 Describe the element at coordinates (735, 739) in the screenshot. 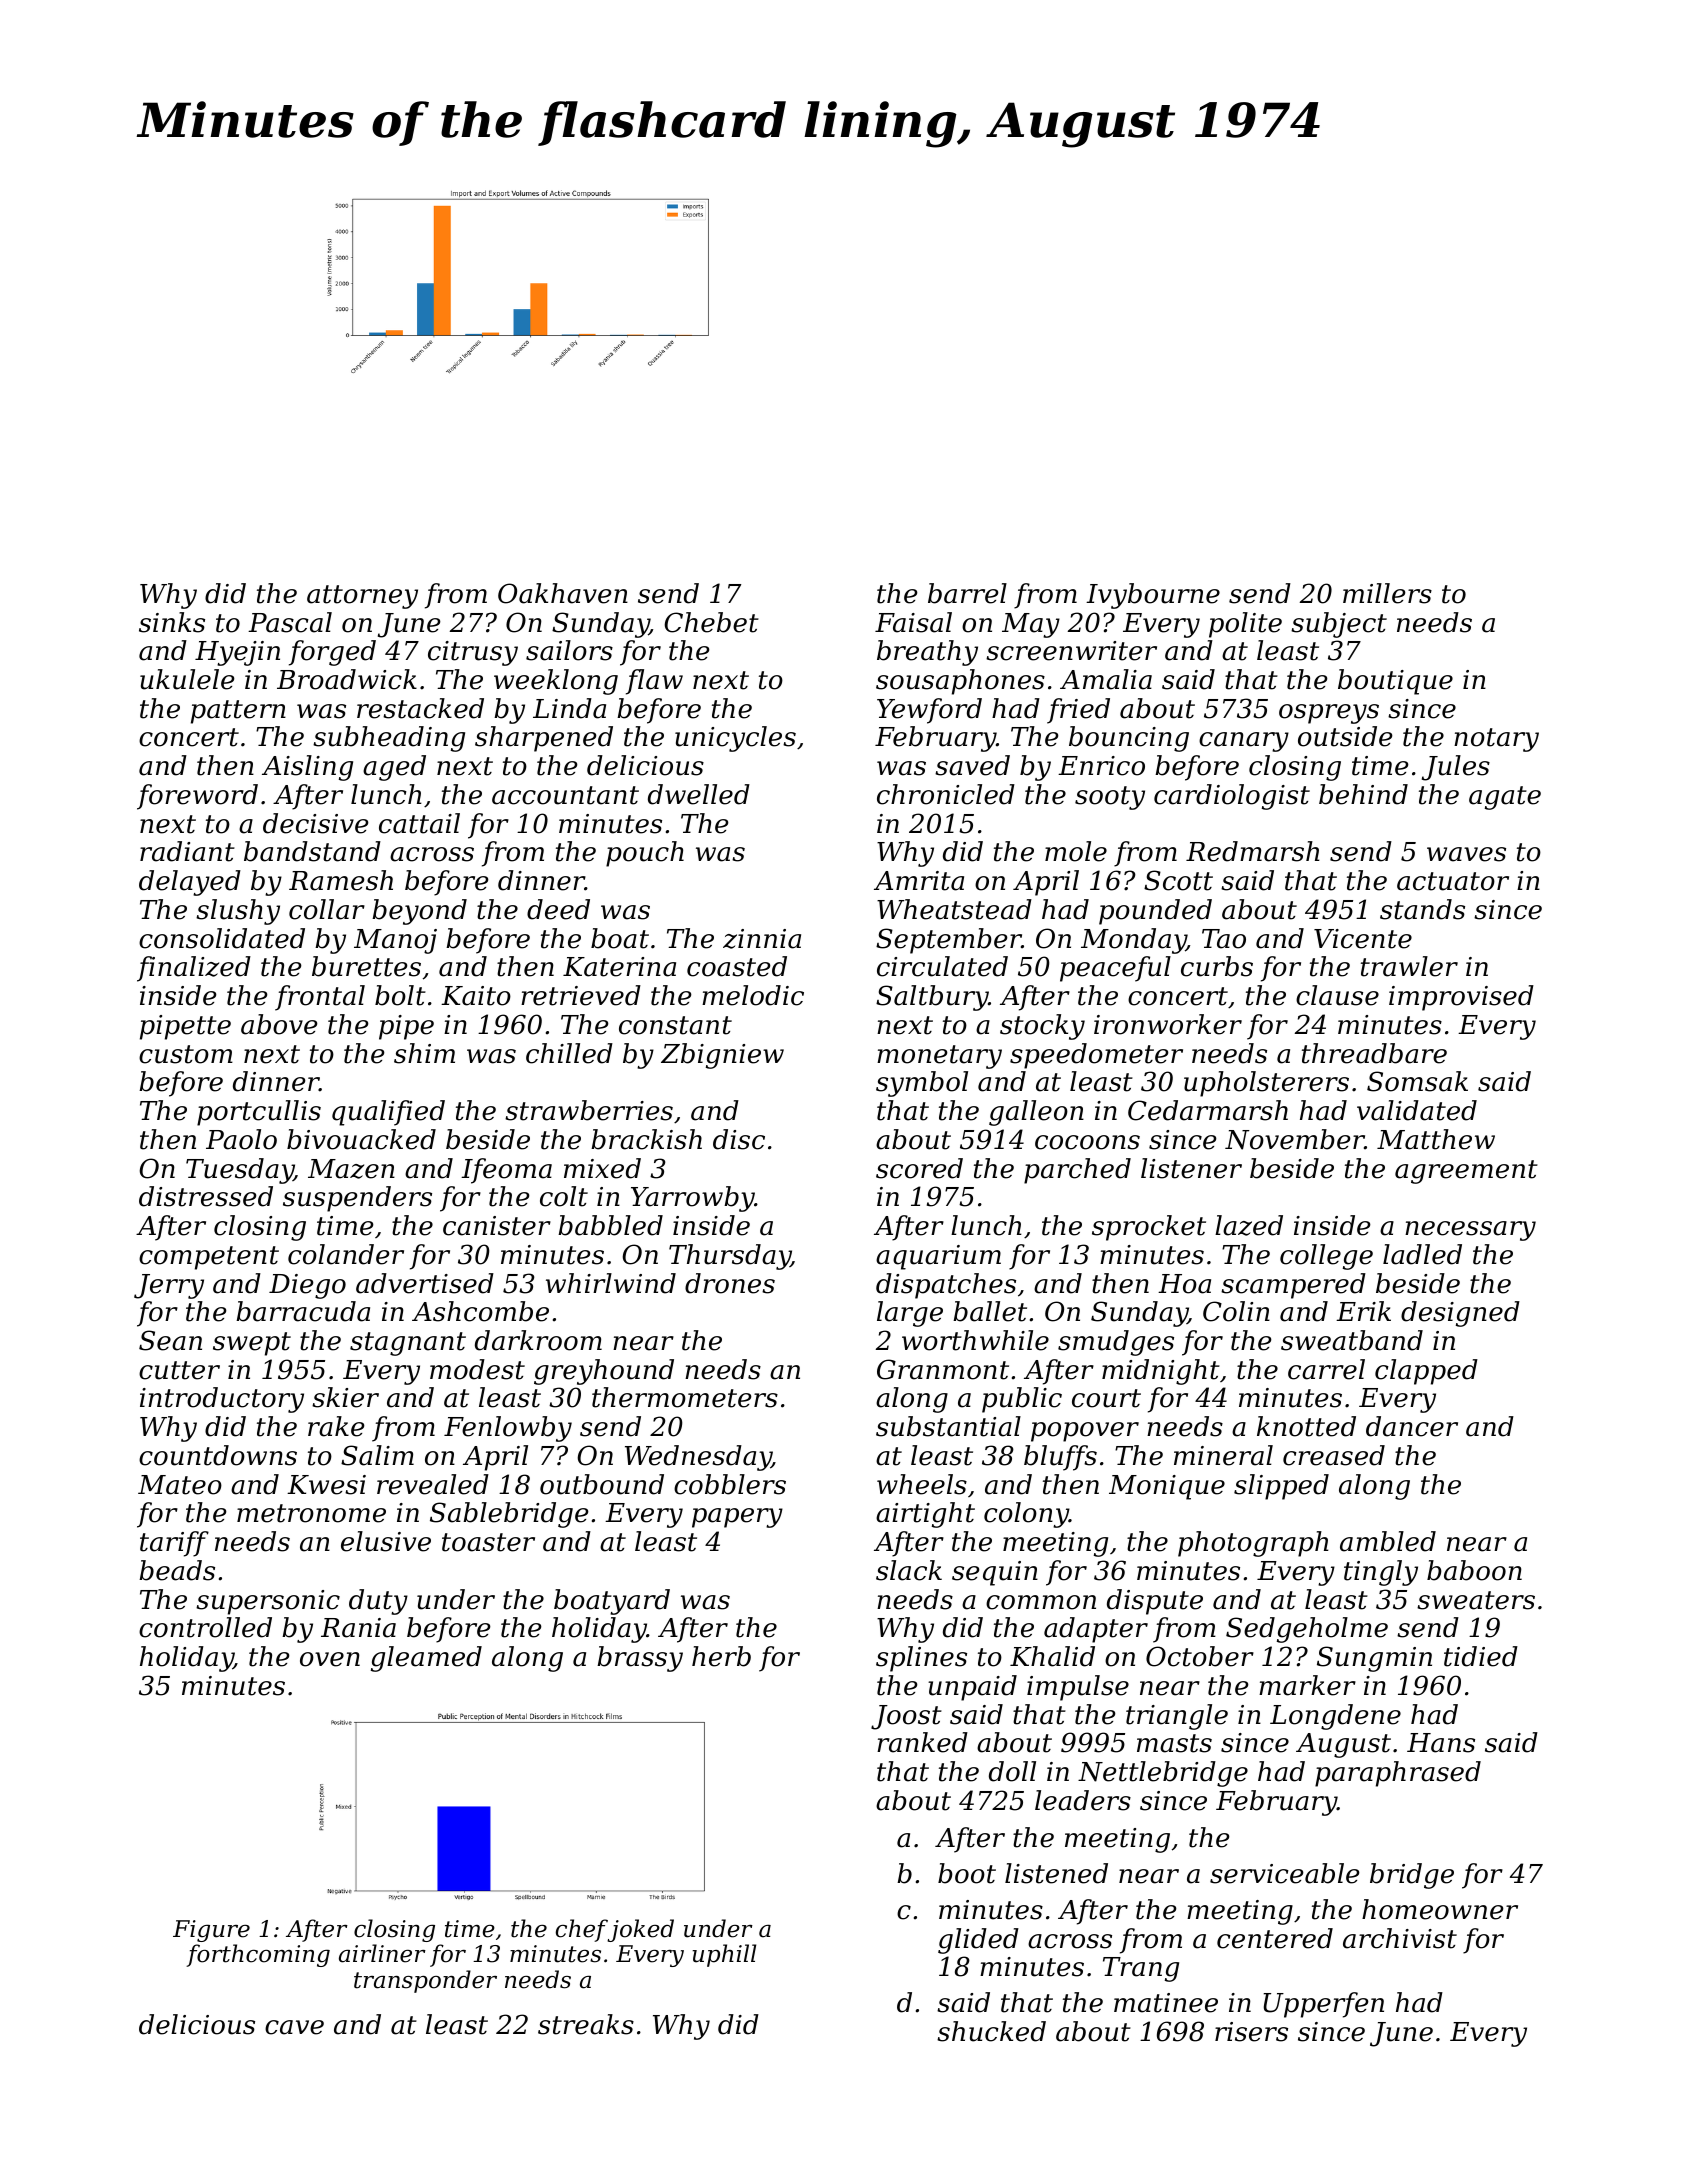

I see `unicycles` at that location.
